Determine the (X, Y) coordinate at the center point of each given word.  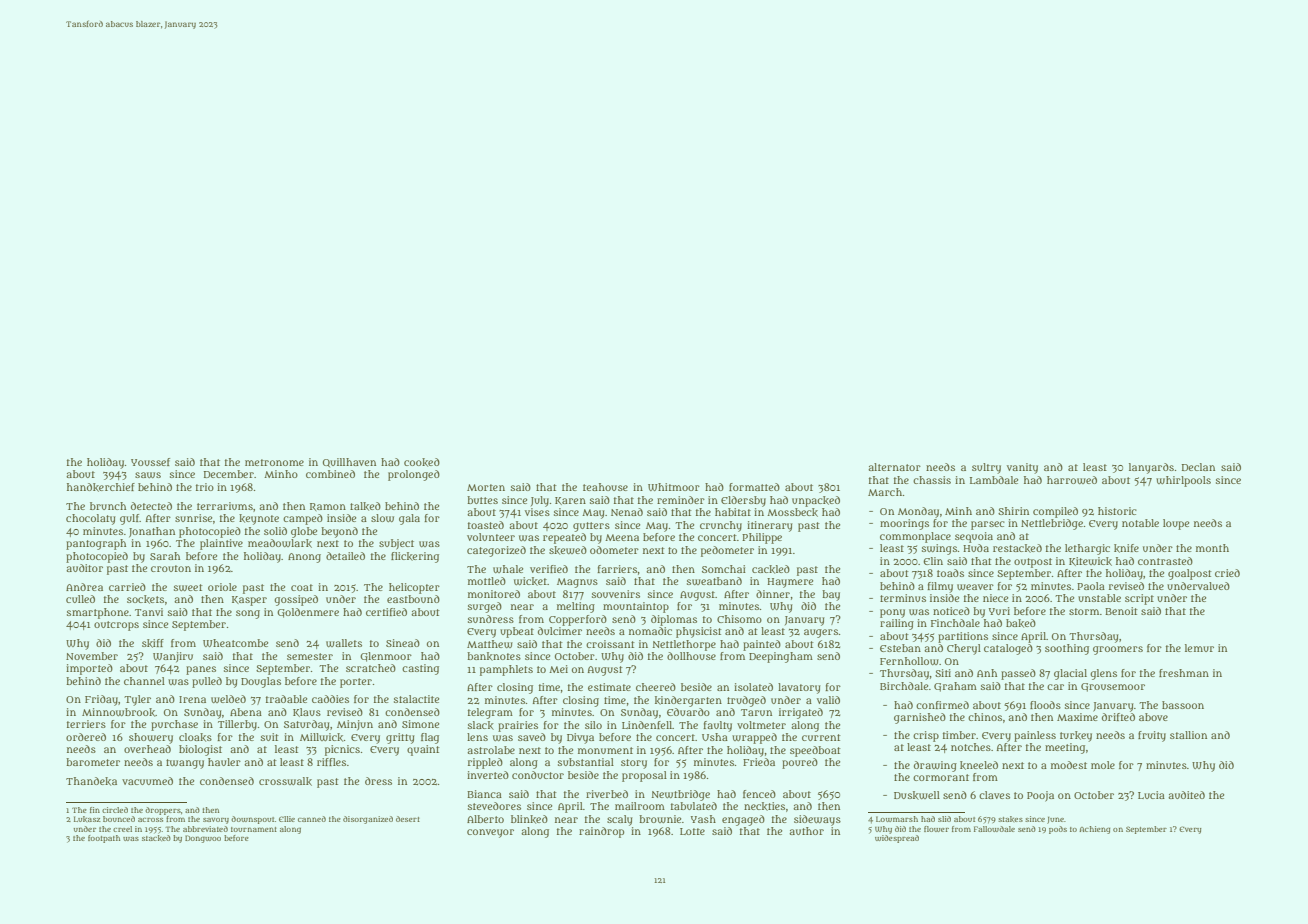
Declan (1198, 467)
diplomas (674, 620)
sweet (188, 587)
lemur (1199, 648)
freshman (1184, 673)
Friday (101, 700)
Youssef (150, 462)
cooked (422, 462)
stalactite (416, 699)
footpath (104, 839)
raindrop (601, 832)
